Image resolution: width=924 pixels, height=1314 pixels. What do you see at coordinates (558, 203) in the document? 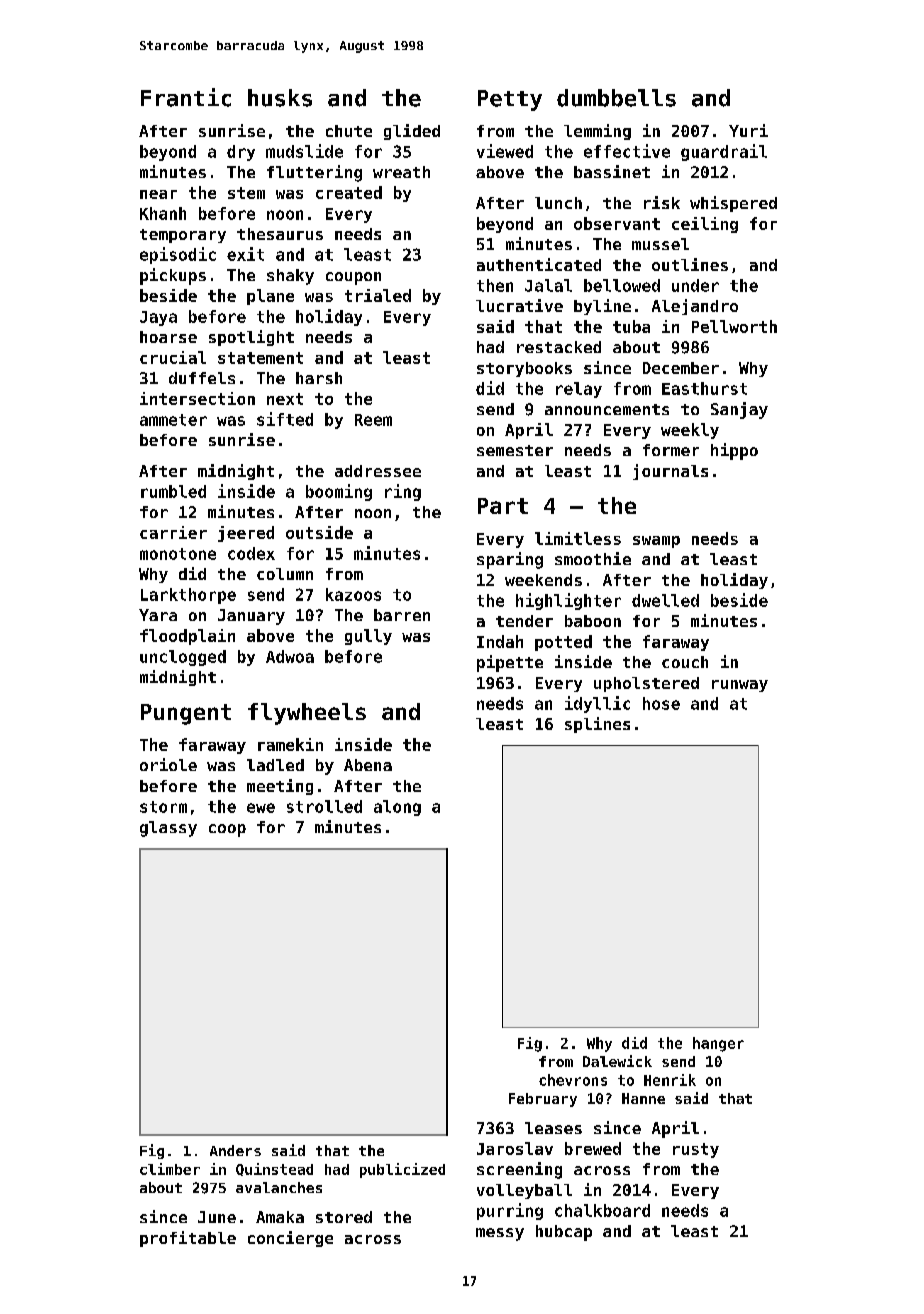
I see `lunch` at bounding box center [558, 203].
